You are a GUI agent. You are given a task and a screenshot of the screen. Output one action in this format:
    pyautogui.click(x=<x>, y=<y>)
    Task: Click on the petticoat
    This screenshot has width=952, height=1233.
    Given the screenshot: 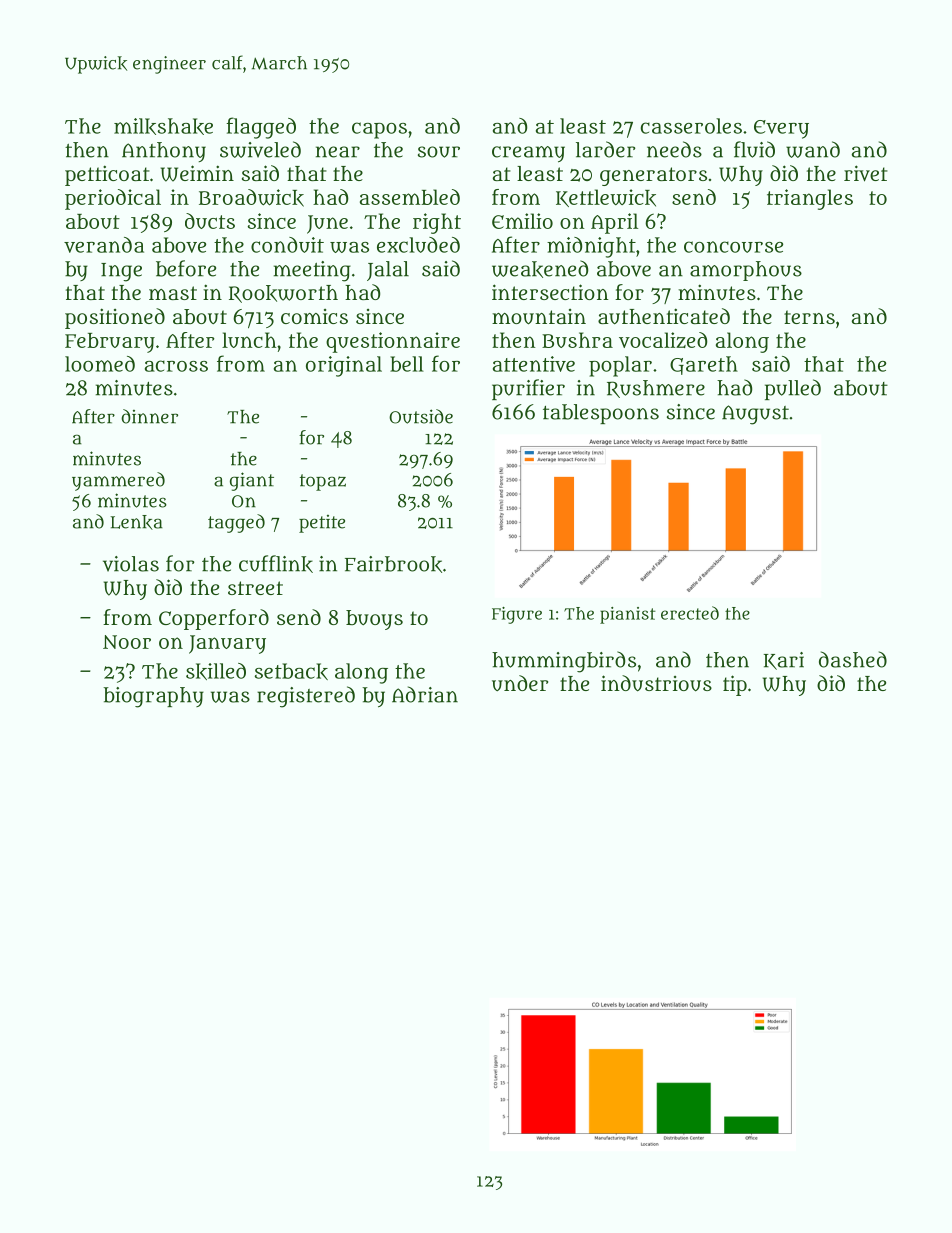 What is the action you would take?
    pyautogui.click(x=107, y=175)
